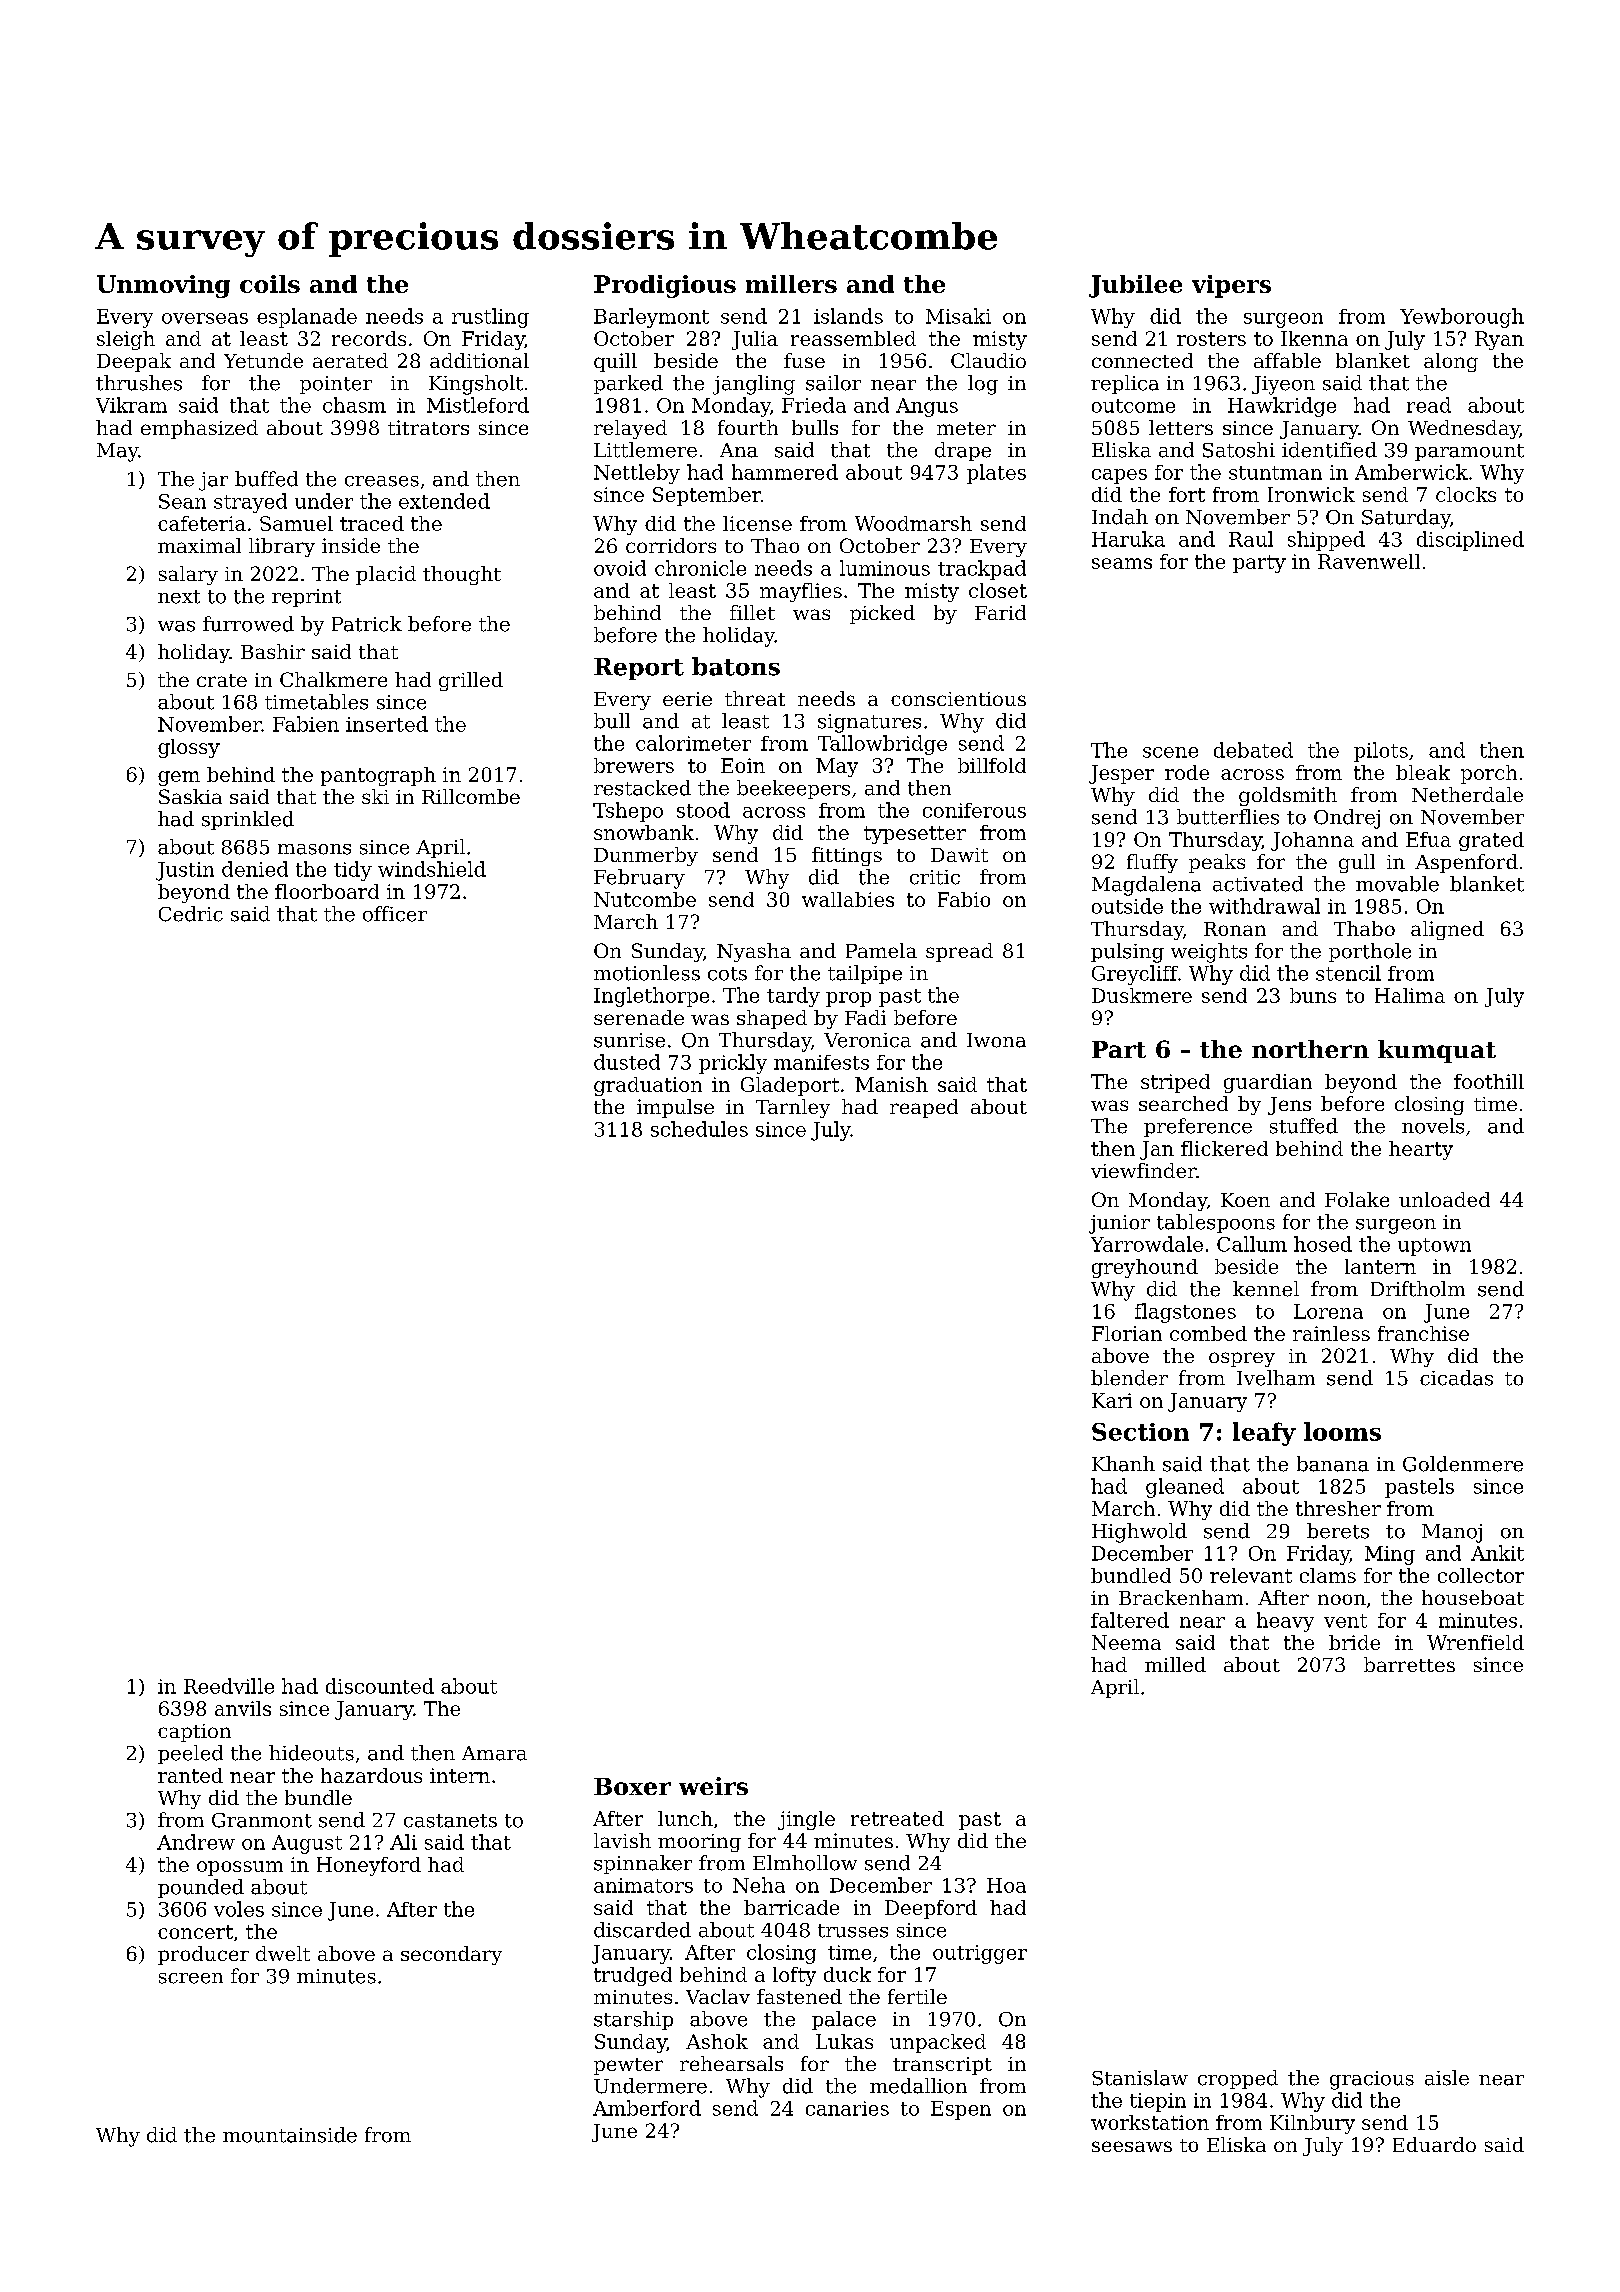 This screenshot has height=2292, width=1620. I want to click on Wednesday, so click(1464, 429).
